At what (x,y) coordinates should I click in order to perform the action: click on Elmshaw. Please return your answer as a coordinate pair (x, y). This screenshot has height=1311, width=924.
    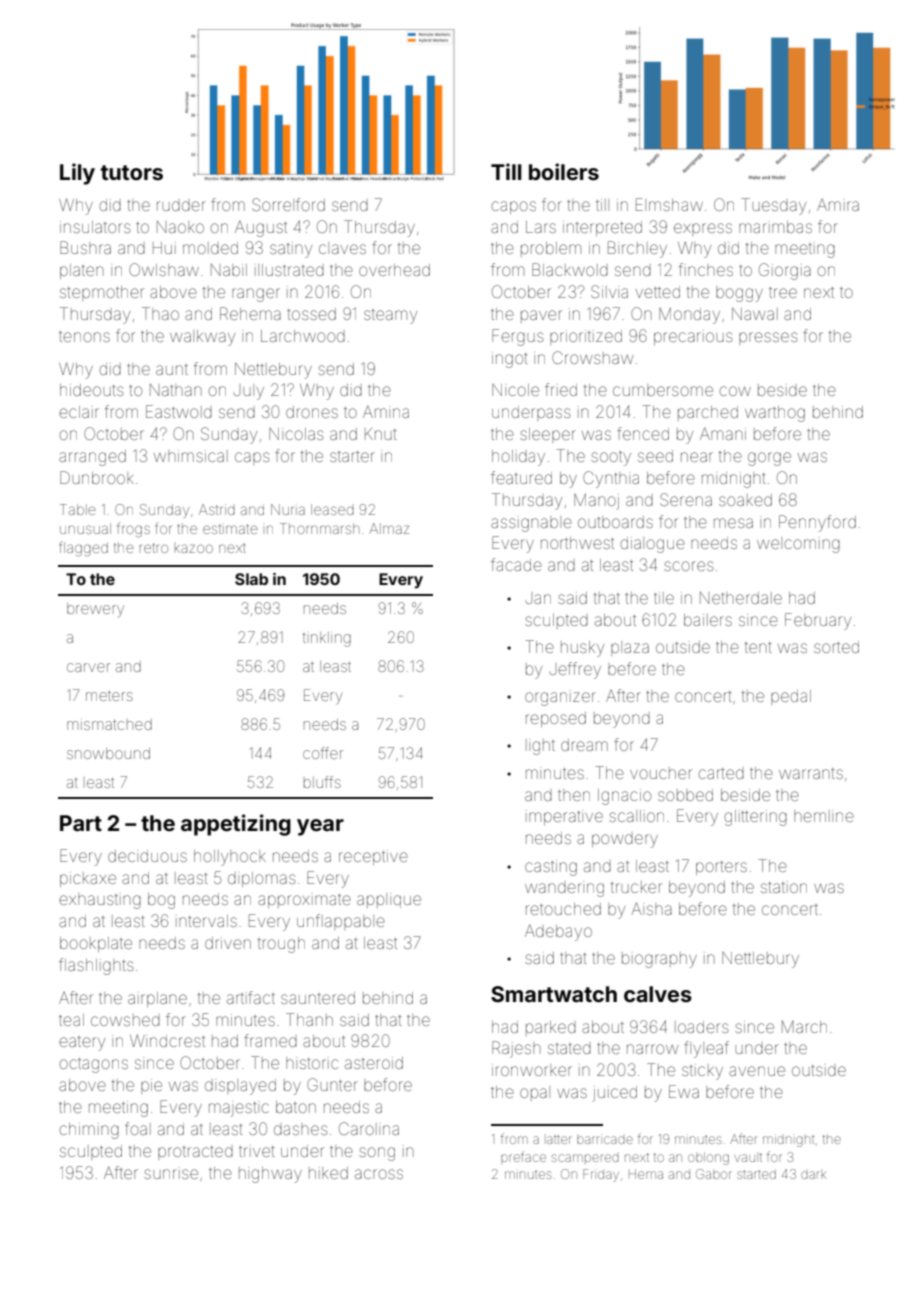
    Looking at the image, I should click on (669, 204).
